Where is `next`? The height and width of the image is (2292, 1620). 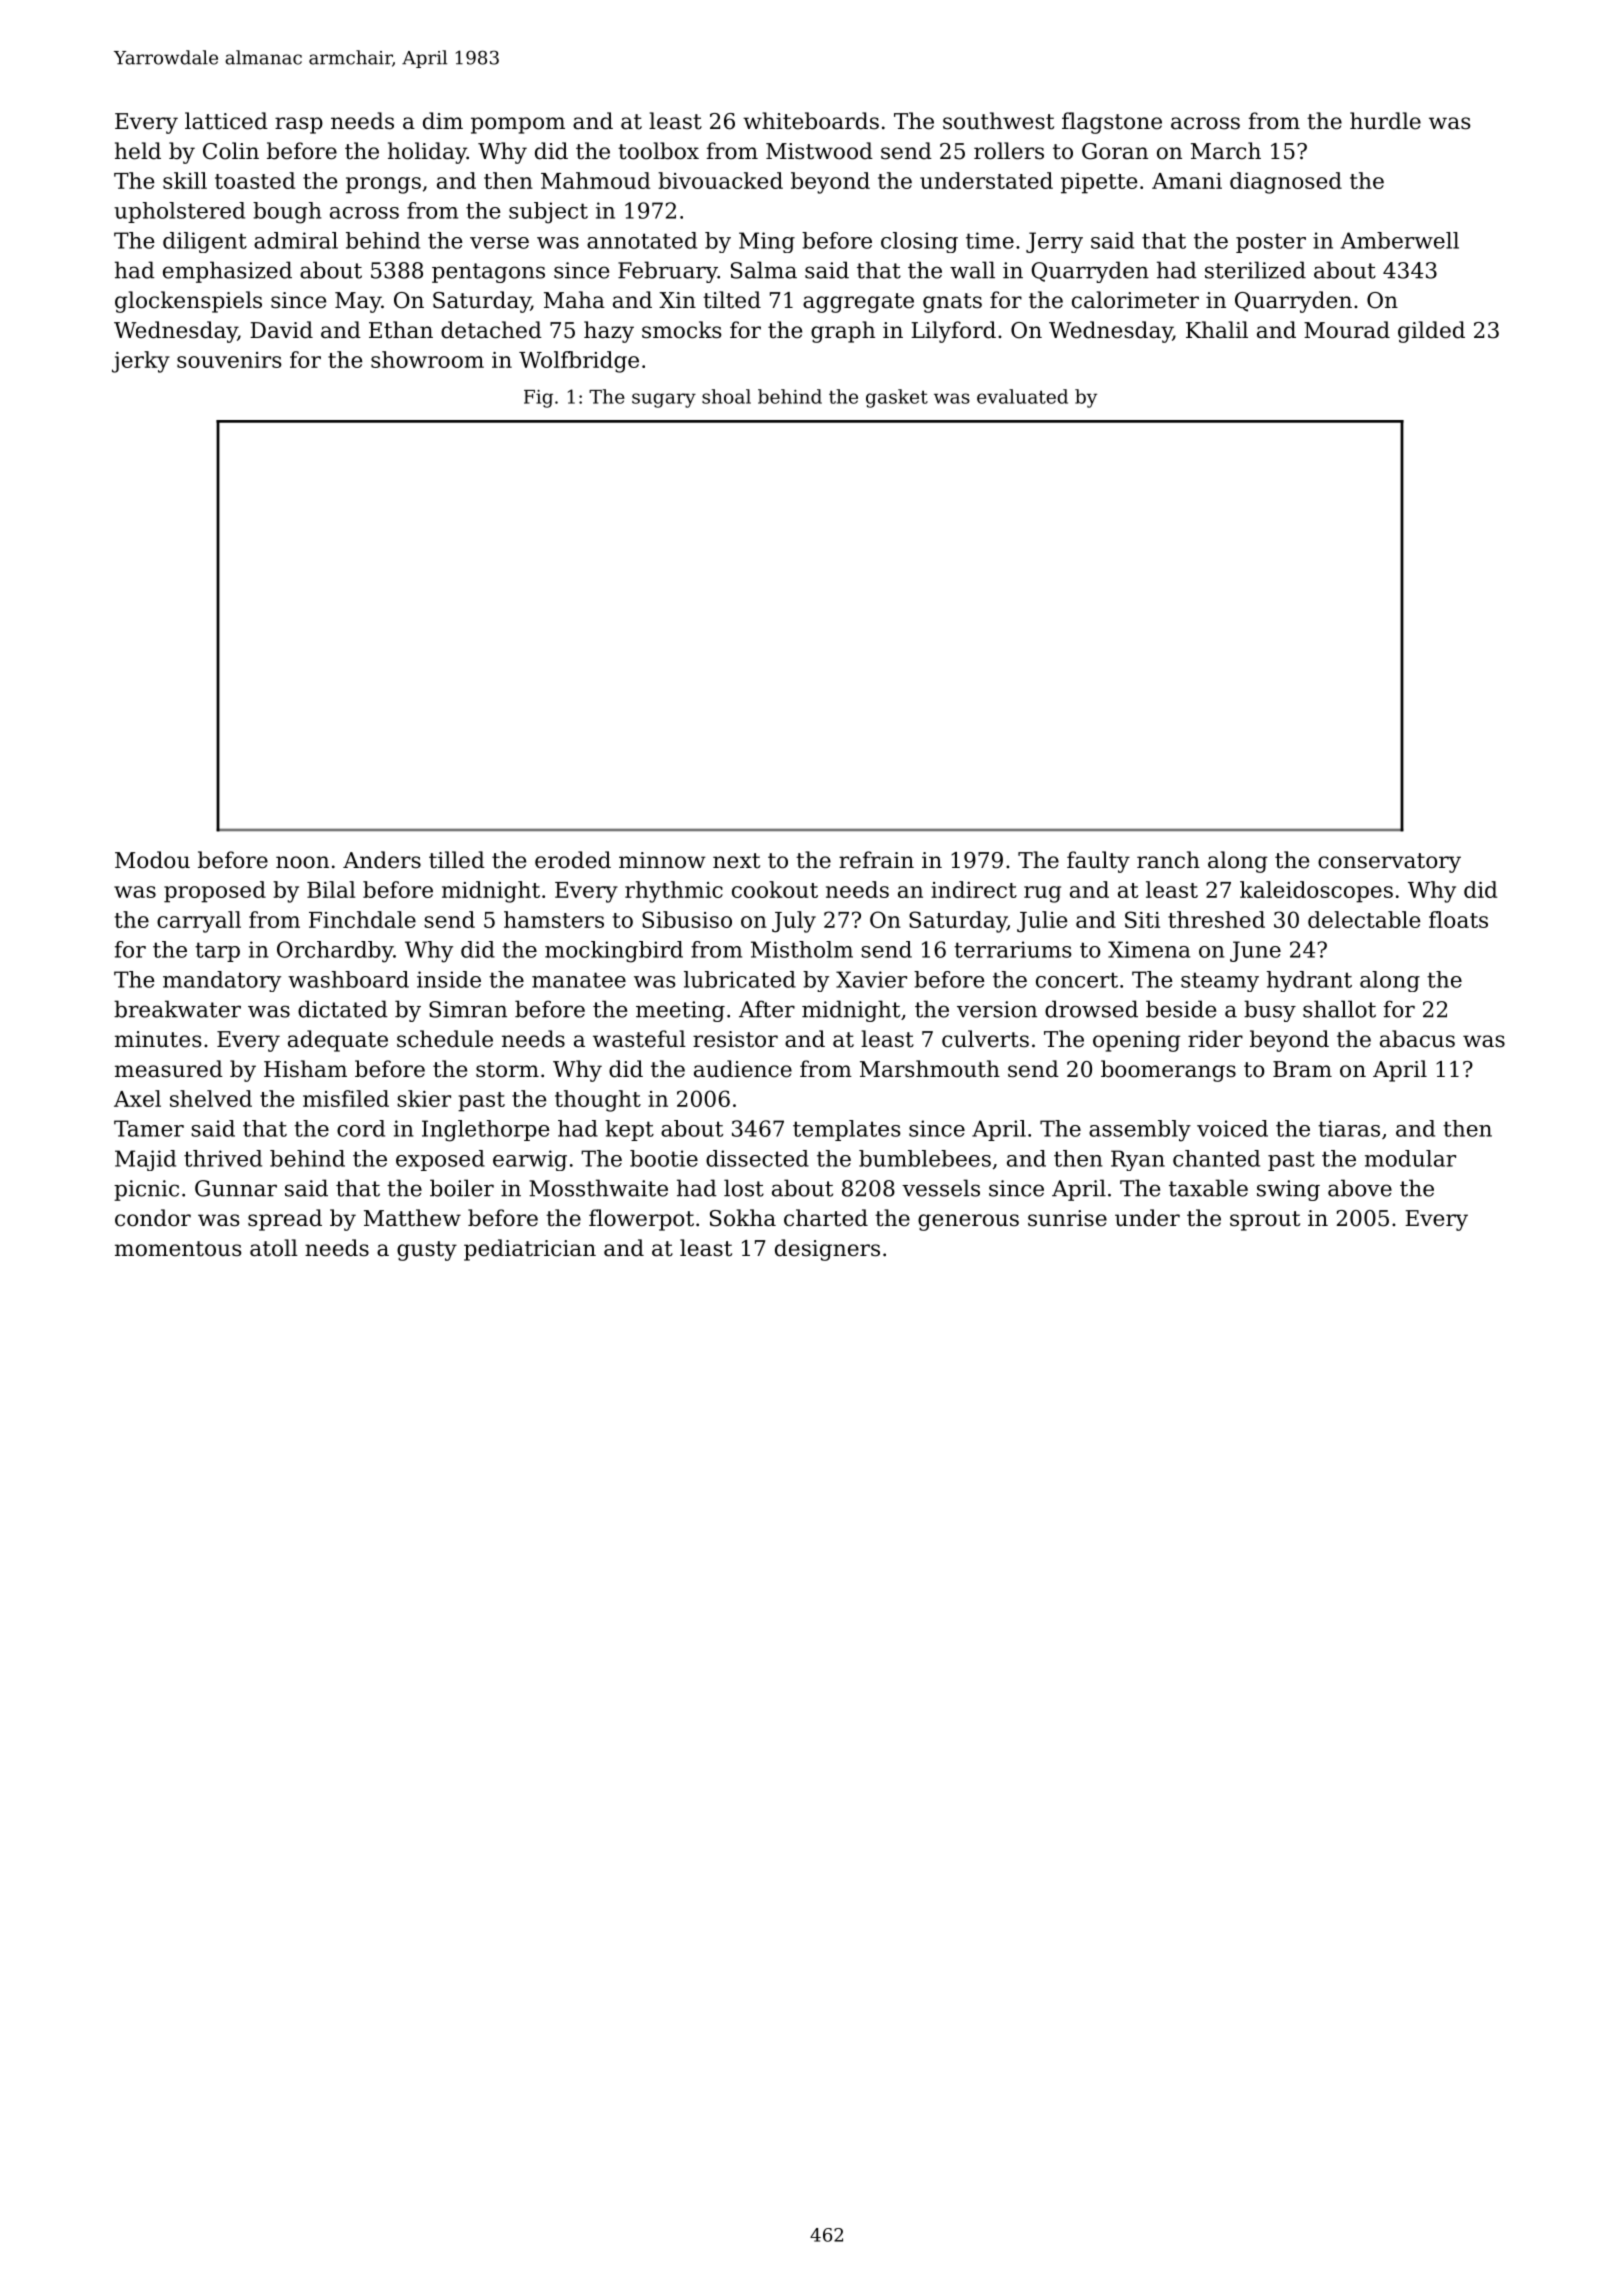
next is located at coordinates (736, 861).
